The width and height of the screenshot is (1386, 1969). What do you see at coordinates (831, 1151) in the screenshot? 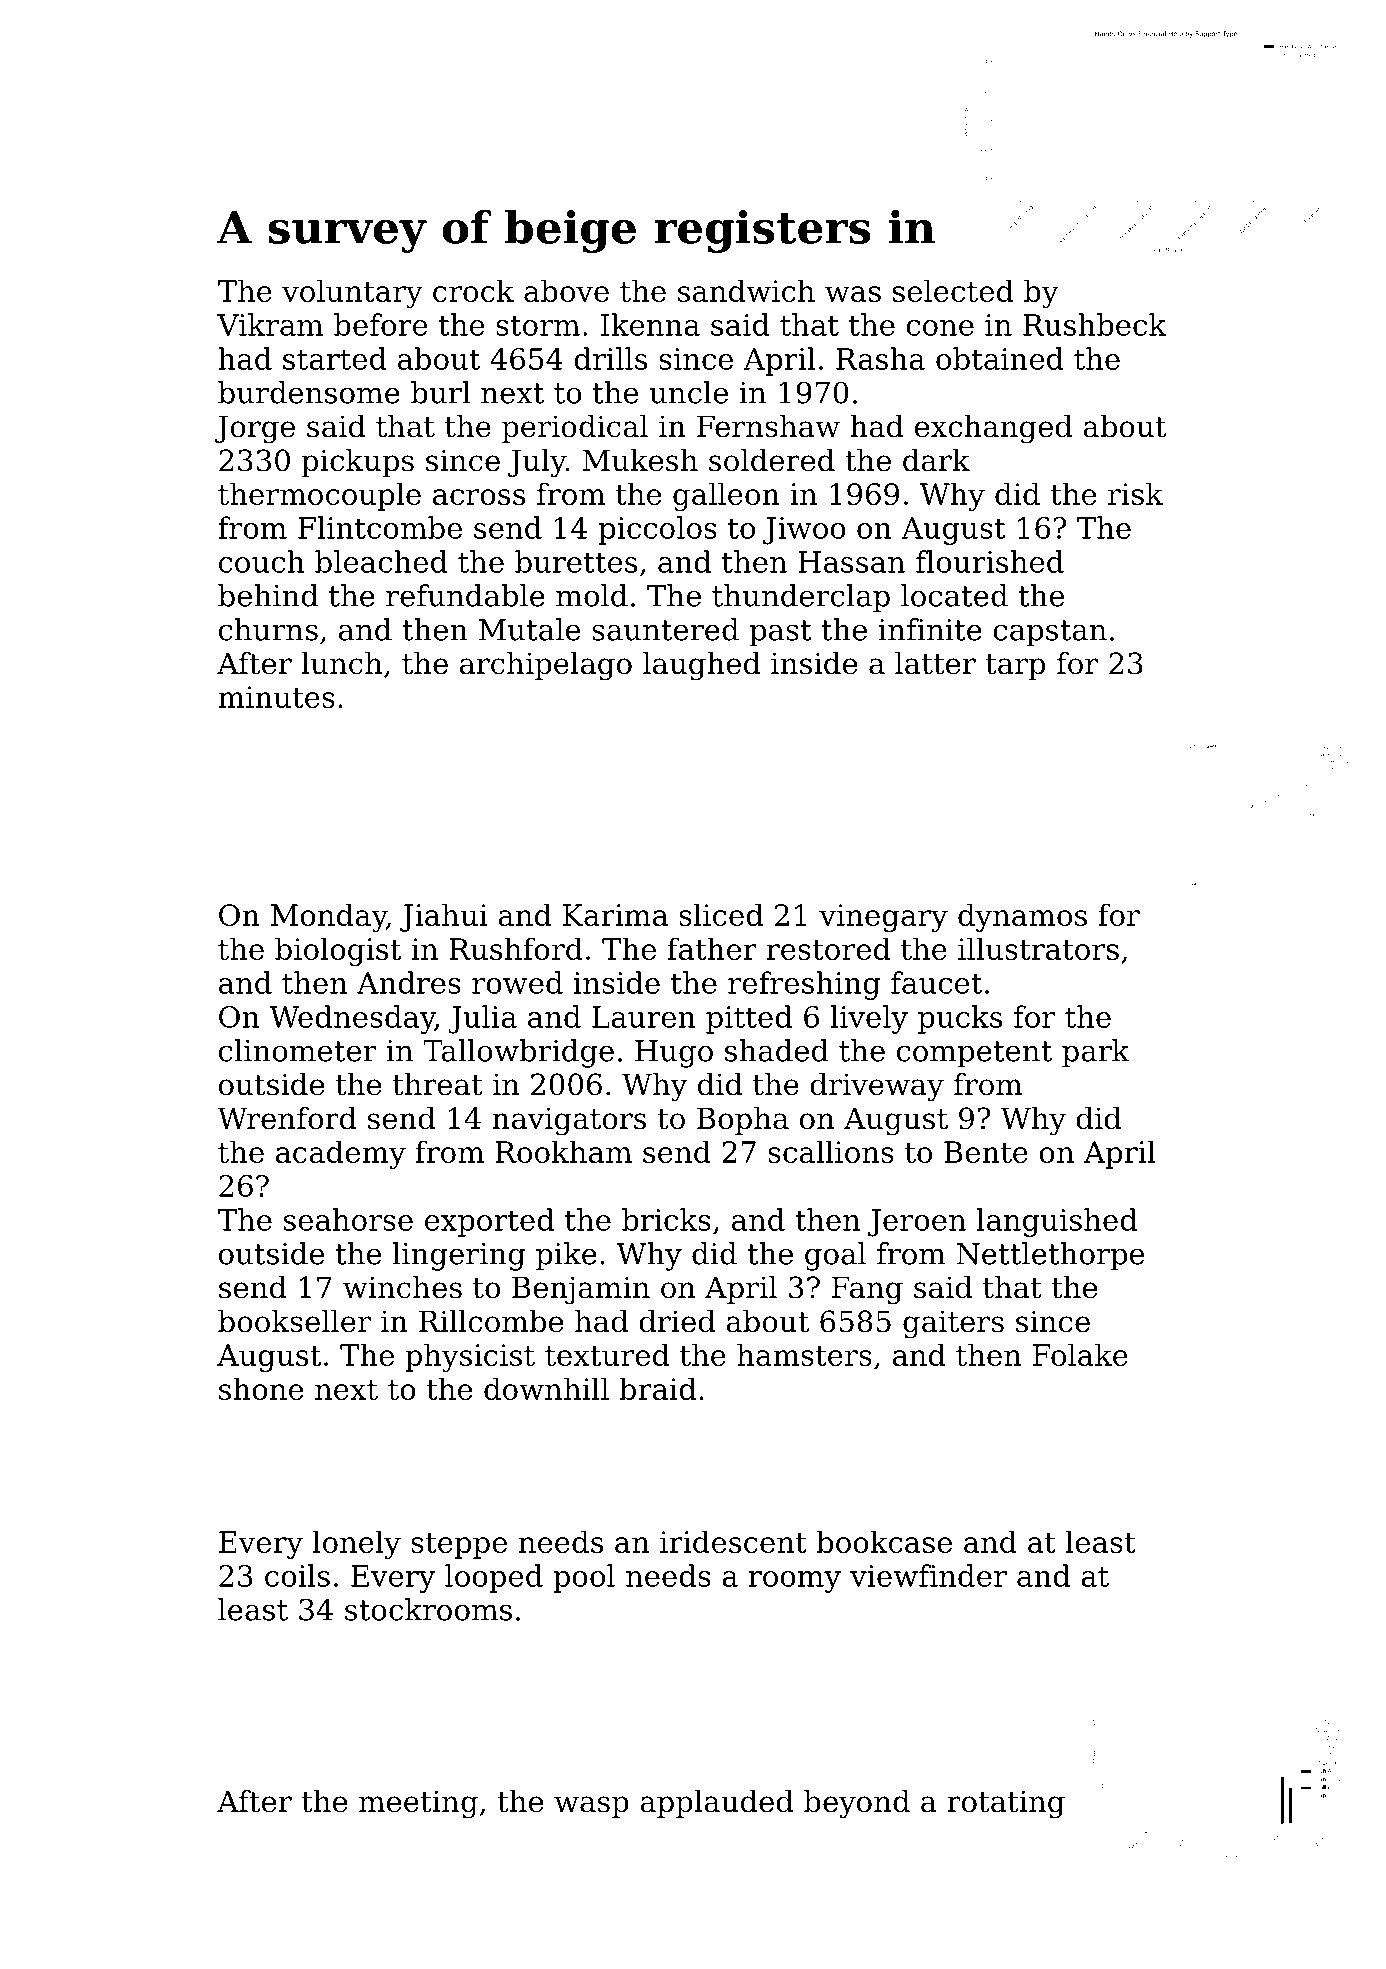
I see `scallions` at bounding box center [831, 1151].
